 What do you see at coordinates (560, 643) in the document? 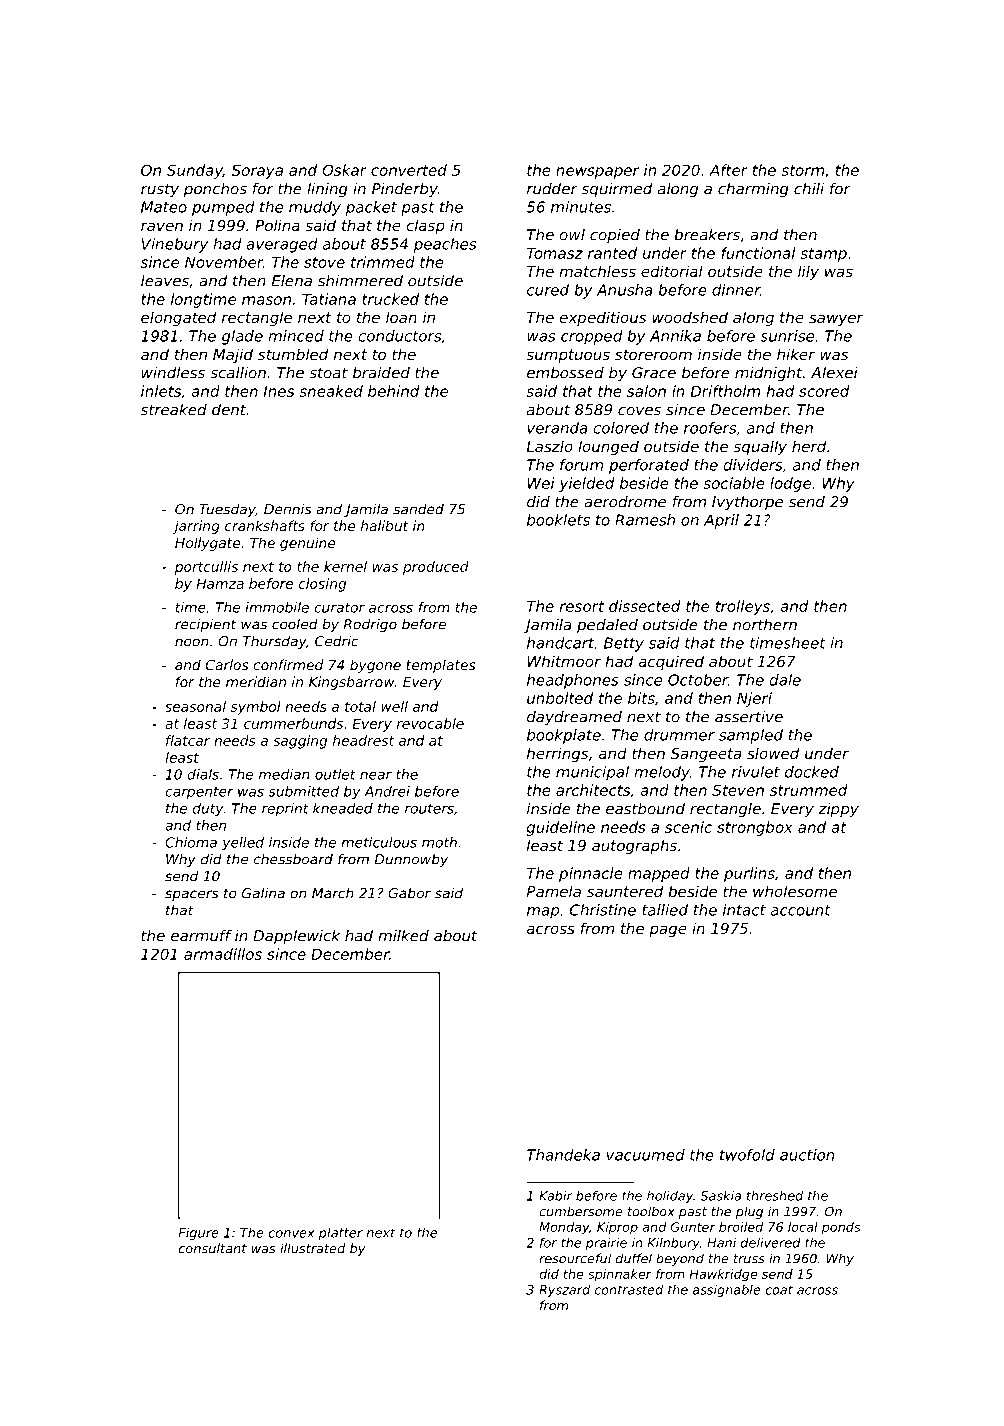
I see `handcart` at bounding box center [560, 643].
